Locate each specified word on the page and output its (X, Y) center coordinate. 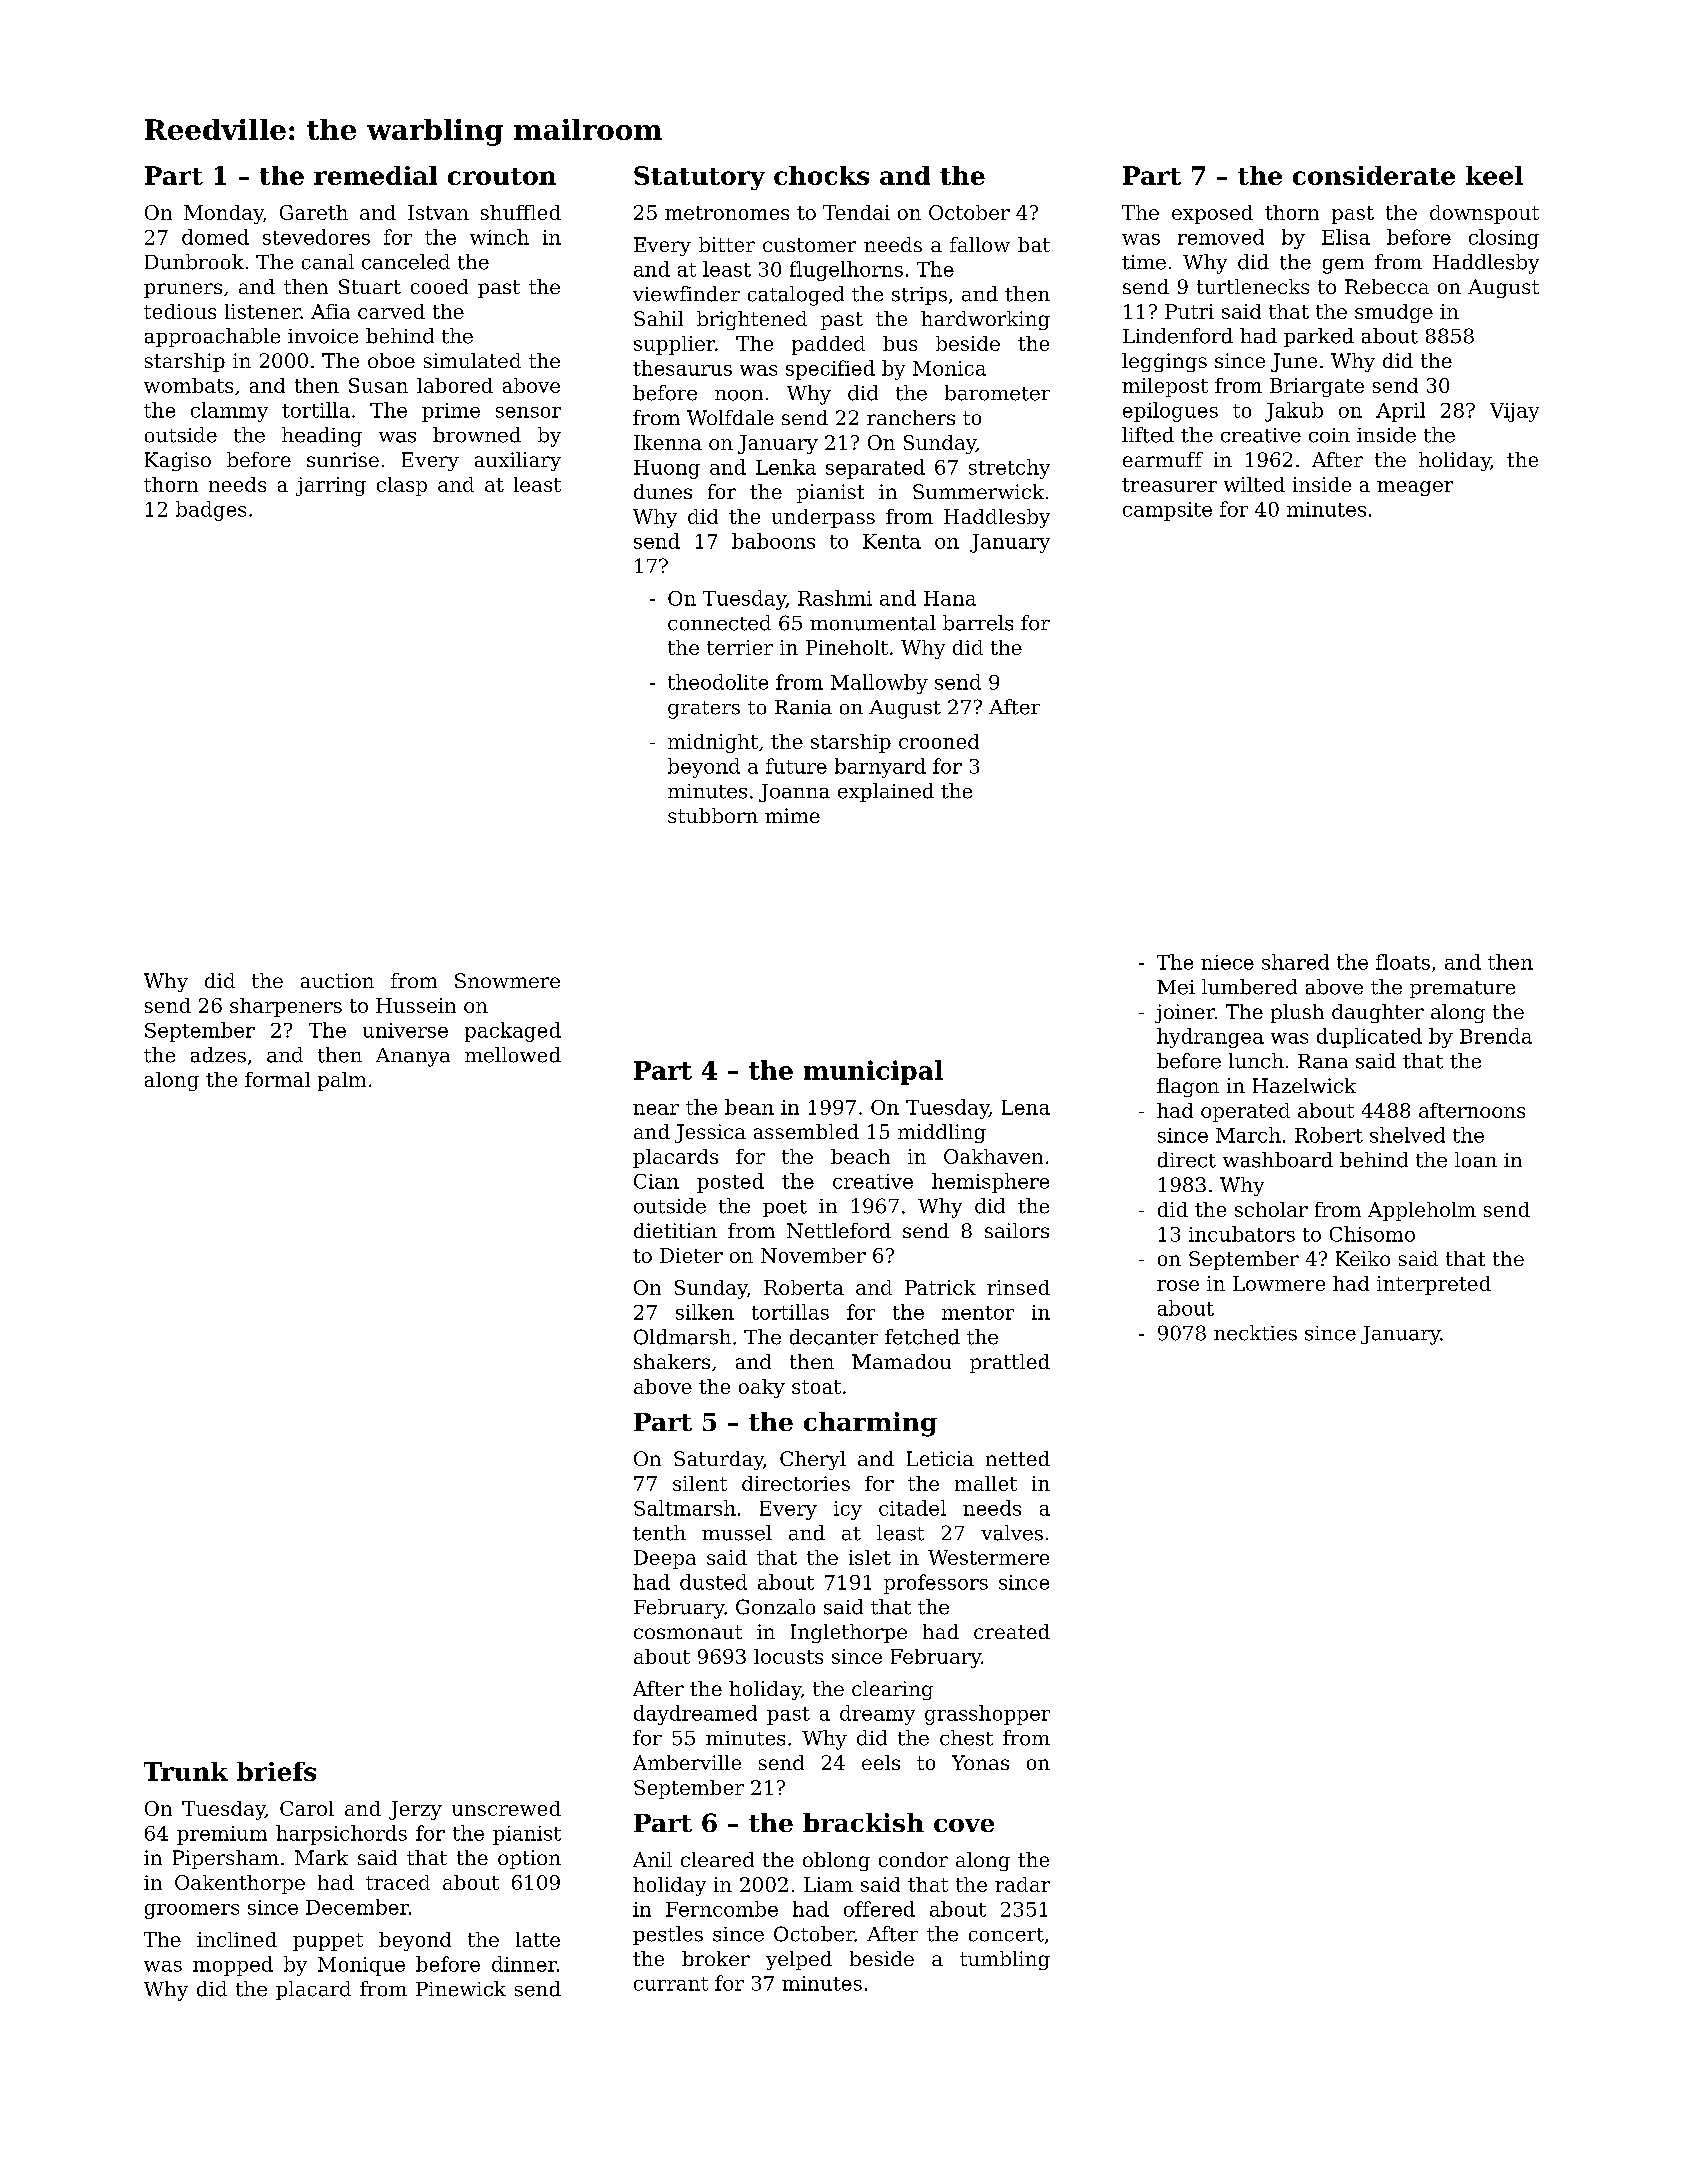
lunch (1256, 1061)
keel (1494, 175)
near (656, 1109)
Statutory (699, 178)
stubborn (713, 815)
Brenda (1496, 1036)
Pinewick (461, 1989)
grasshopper (987, 1715)
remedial (375, 175)
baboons (773, 541)
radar (1022, 1884)
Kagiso (178, 461)
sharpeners (286, 1007)
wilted (1254, 484)
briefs (276, 1771)
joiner (1185, 1013)
